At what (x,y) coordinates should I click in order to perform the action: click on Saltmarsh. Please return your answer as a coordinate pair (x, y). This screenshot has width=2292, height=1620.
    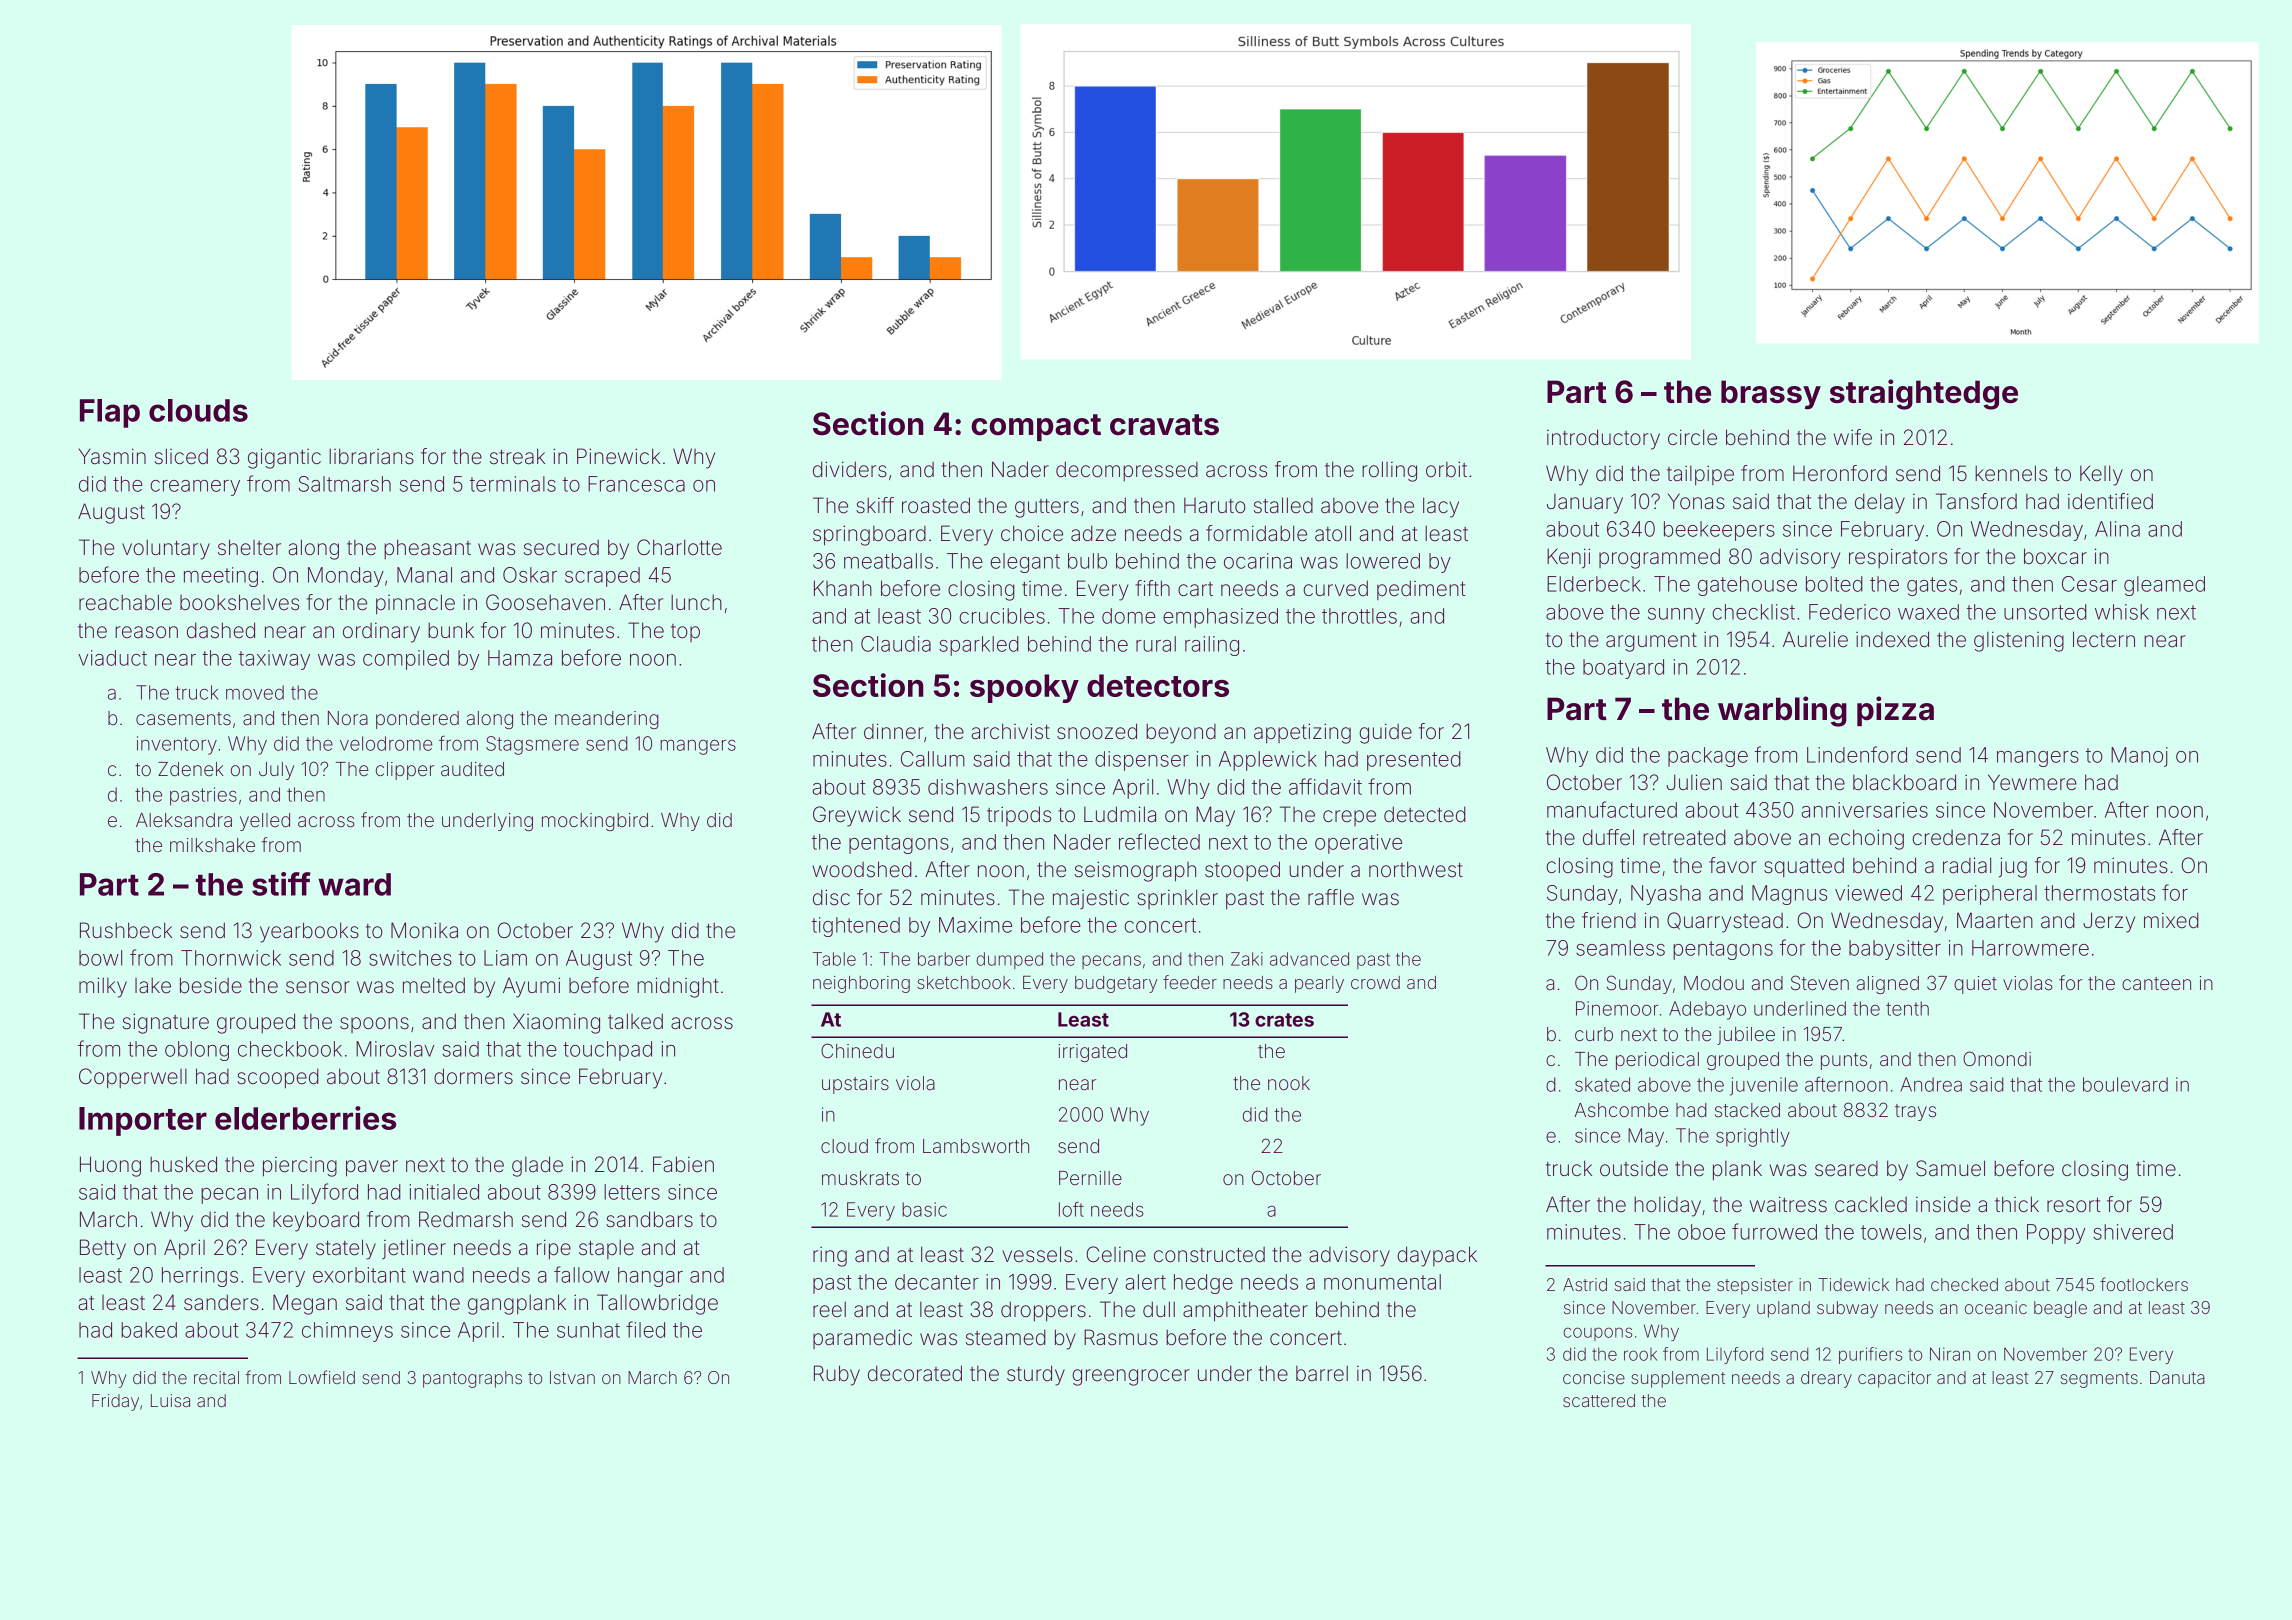
    Looking at the image, I should click on (345, 484).
